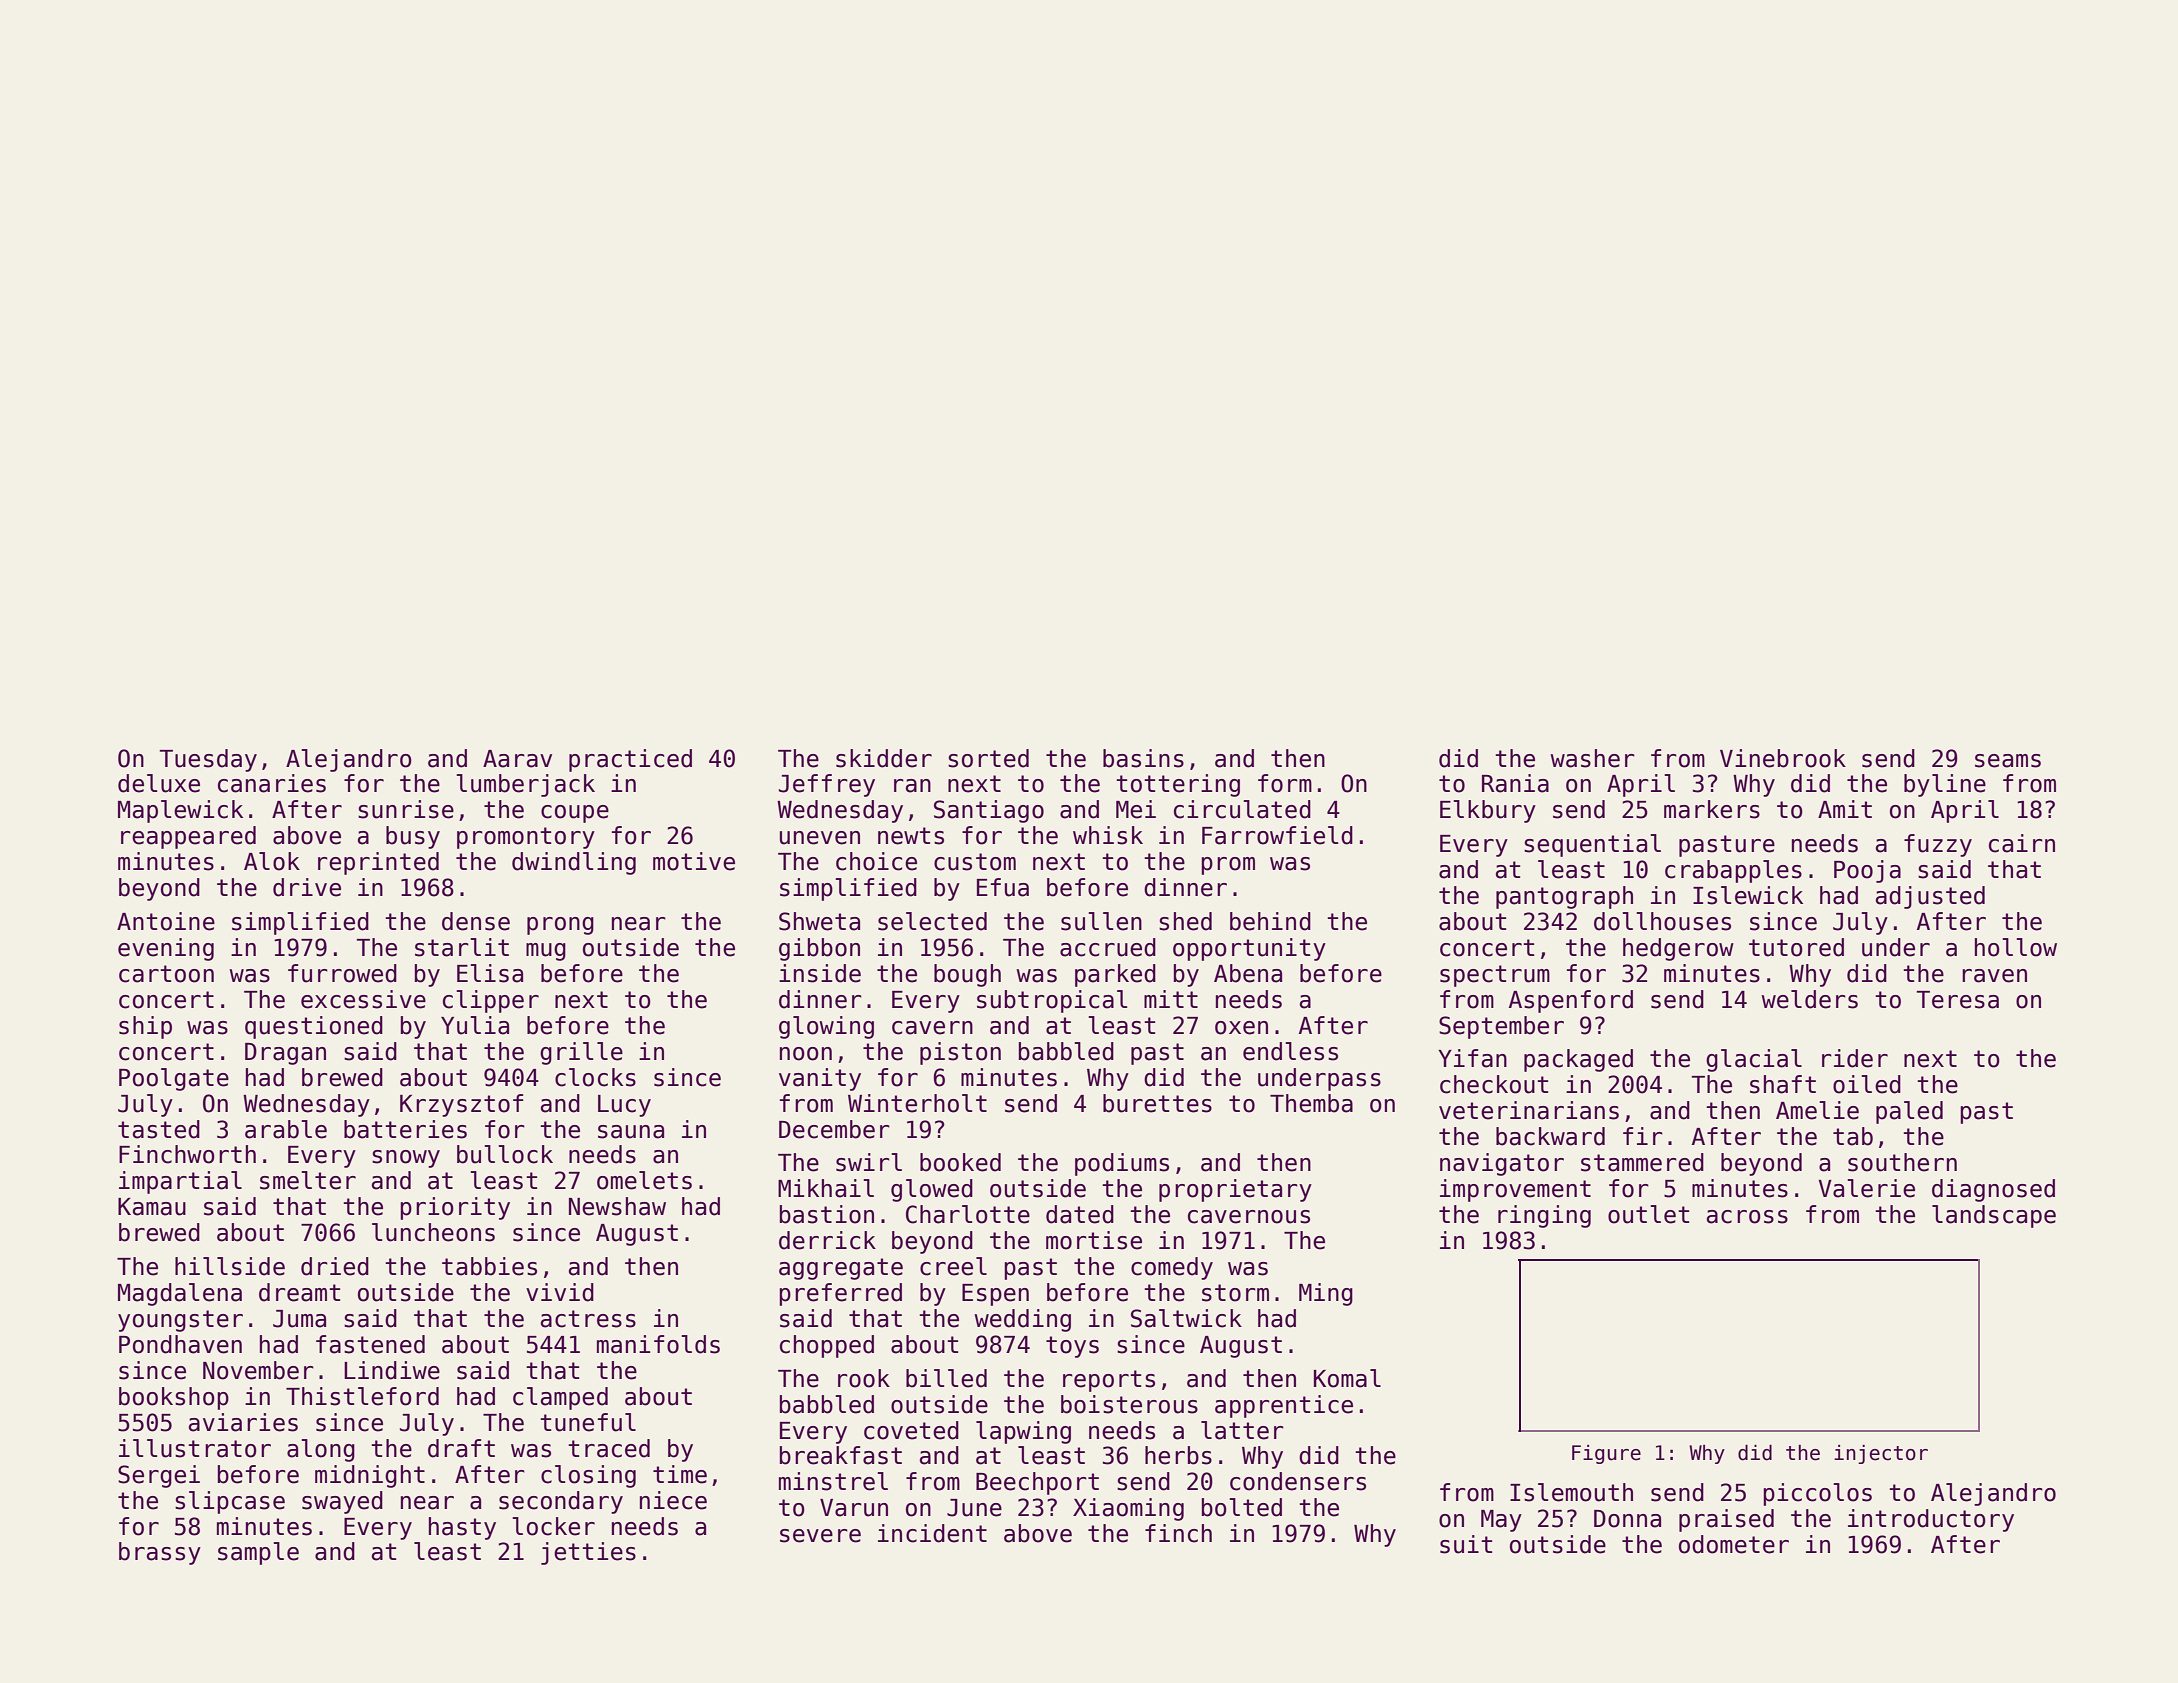 This screenshot has width=2178, height=1683. I want to click on Saltwick, so click(1186, 1318).
